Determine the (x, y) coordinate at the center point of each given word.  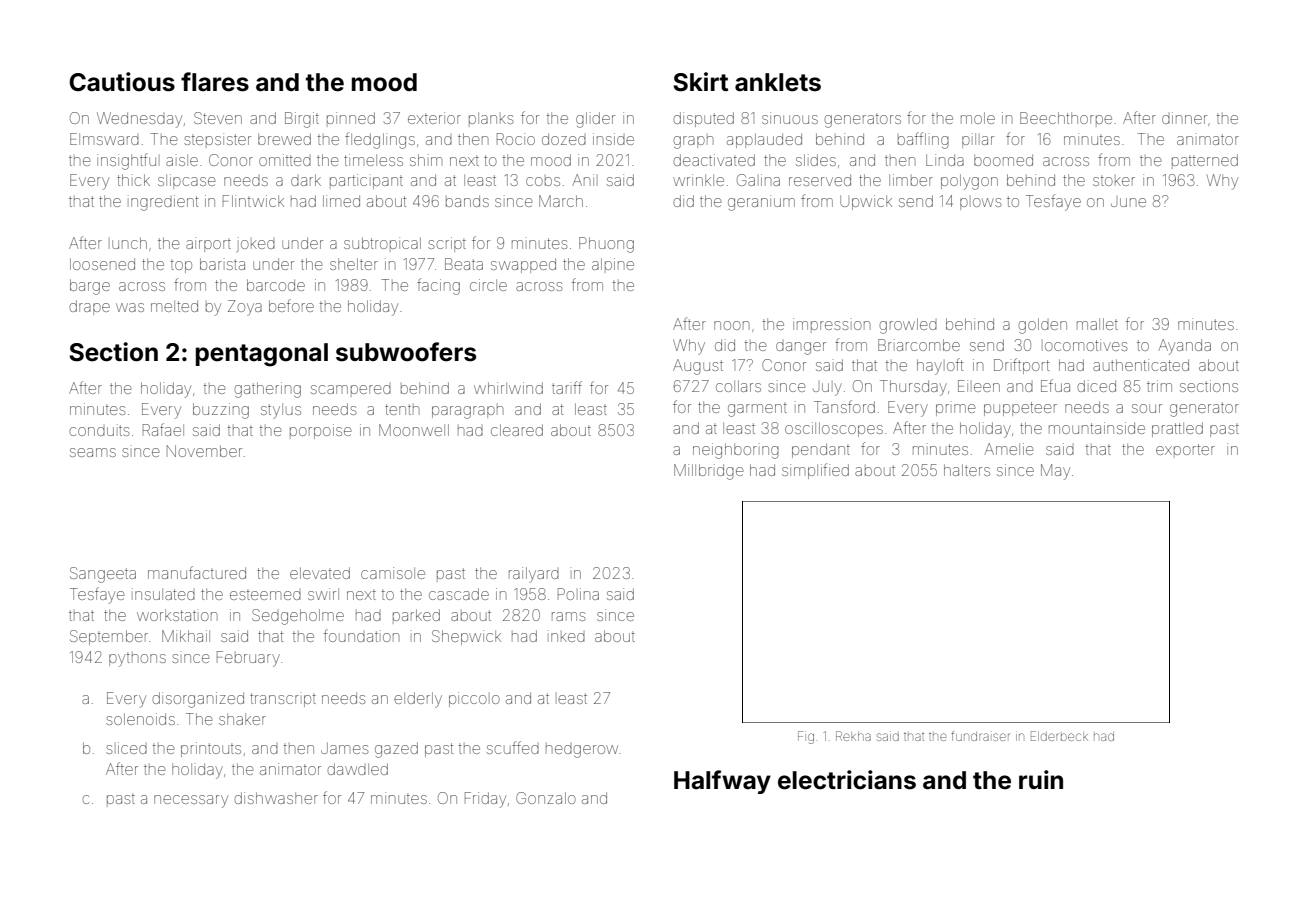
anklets (778, 82)
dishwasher (276, 798)
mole (978, 118)
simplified (815, 471)
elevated (320, 573)
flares (215, 82)
